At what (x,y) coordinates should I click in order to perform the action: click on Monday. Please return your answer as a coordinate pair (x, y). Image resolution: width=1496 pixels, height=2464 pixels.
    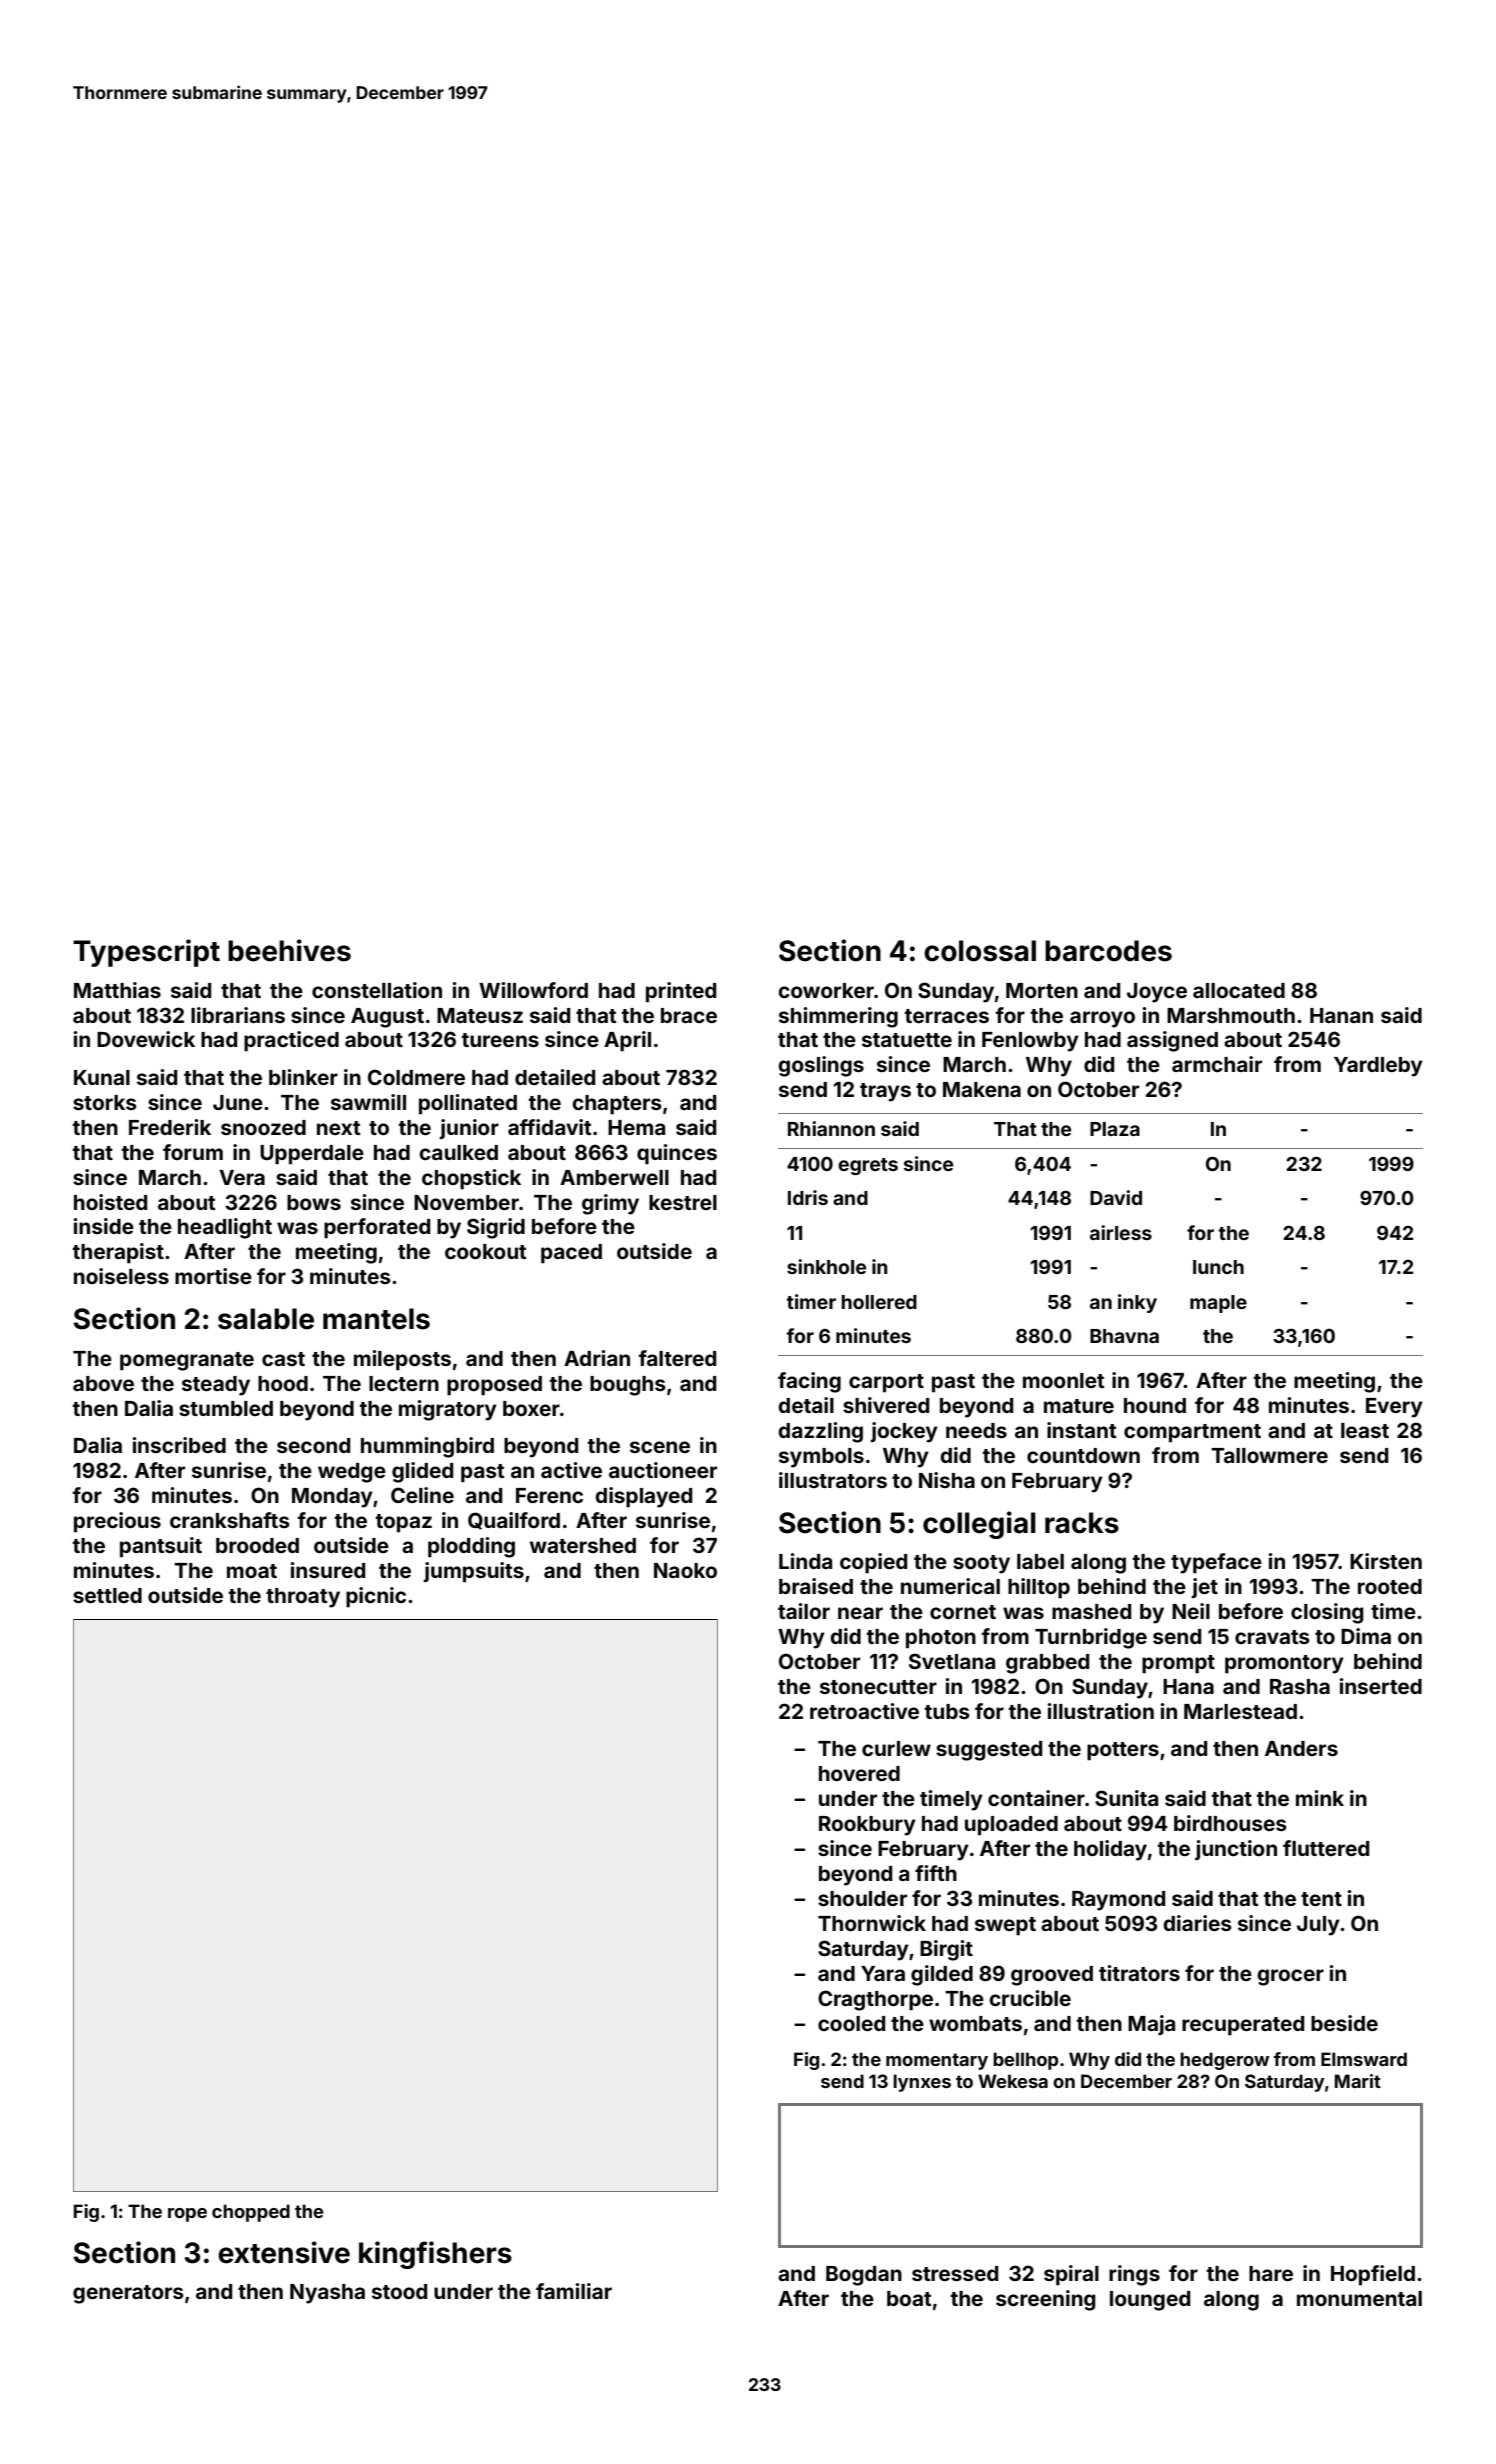
    Looking at the image, I should click on (332, 1498).
